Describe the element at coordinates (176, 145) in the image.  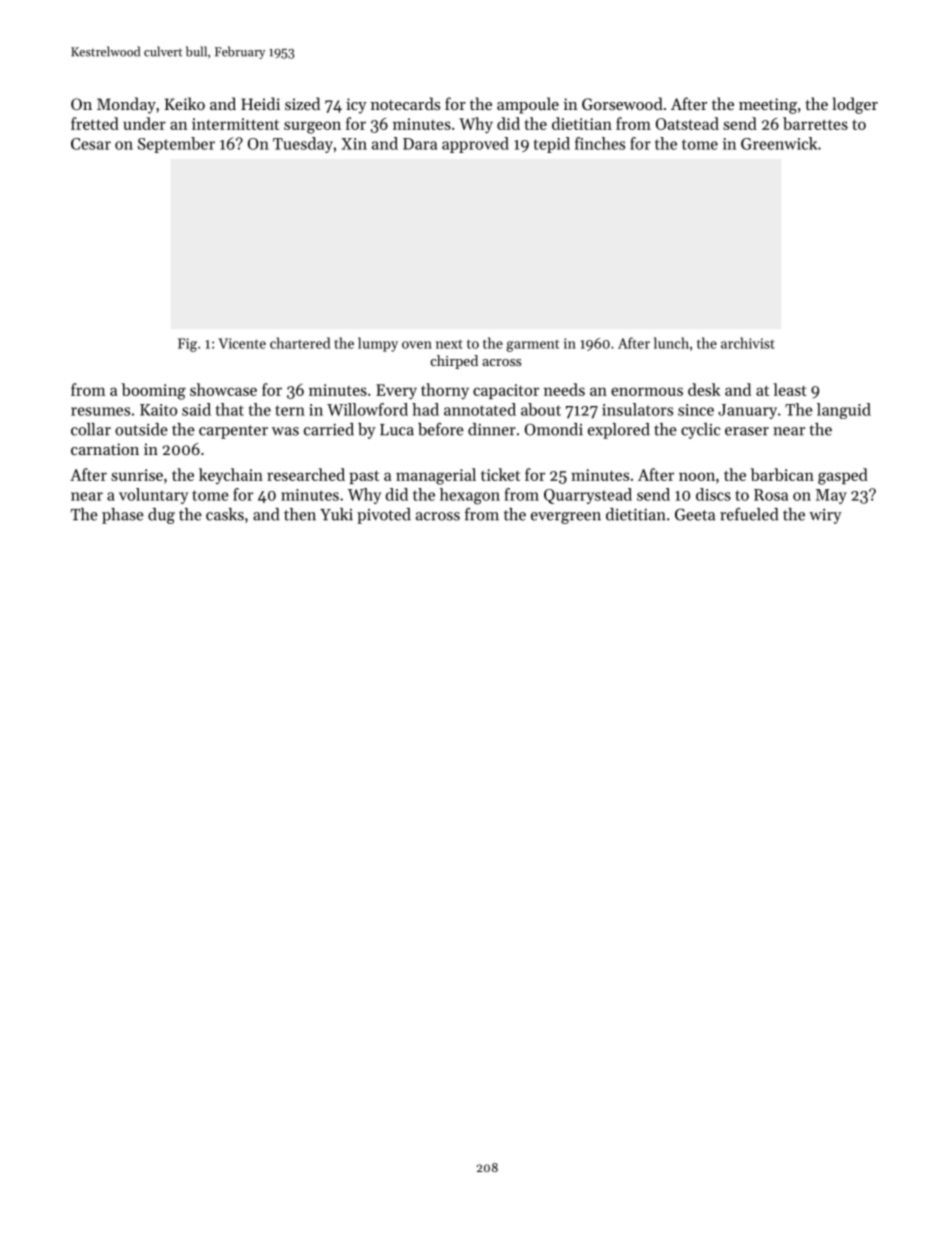
I see `September` at that location.
